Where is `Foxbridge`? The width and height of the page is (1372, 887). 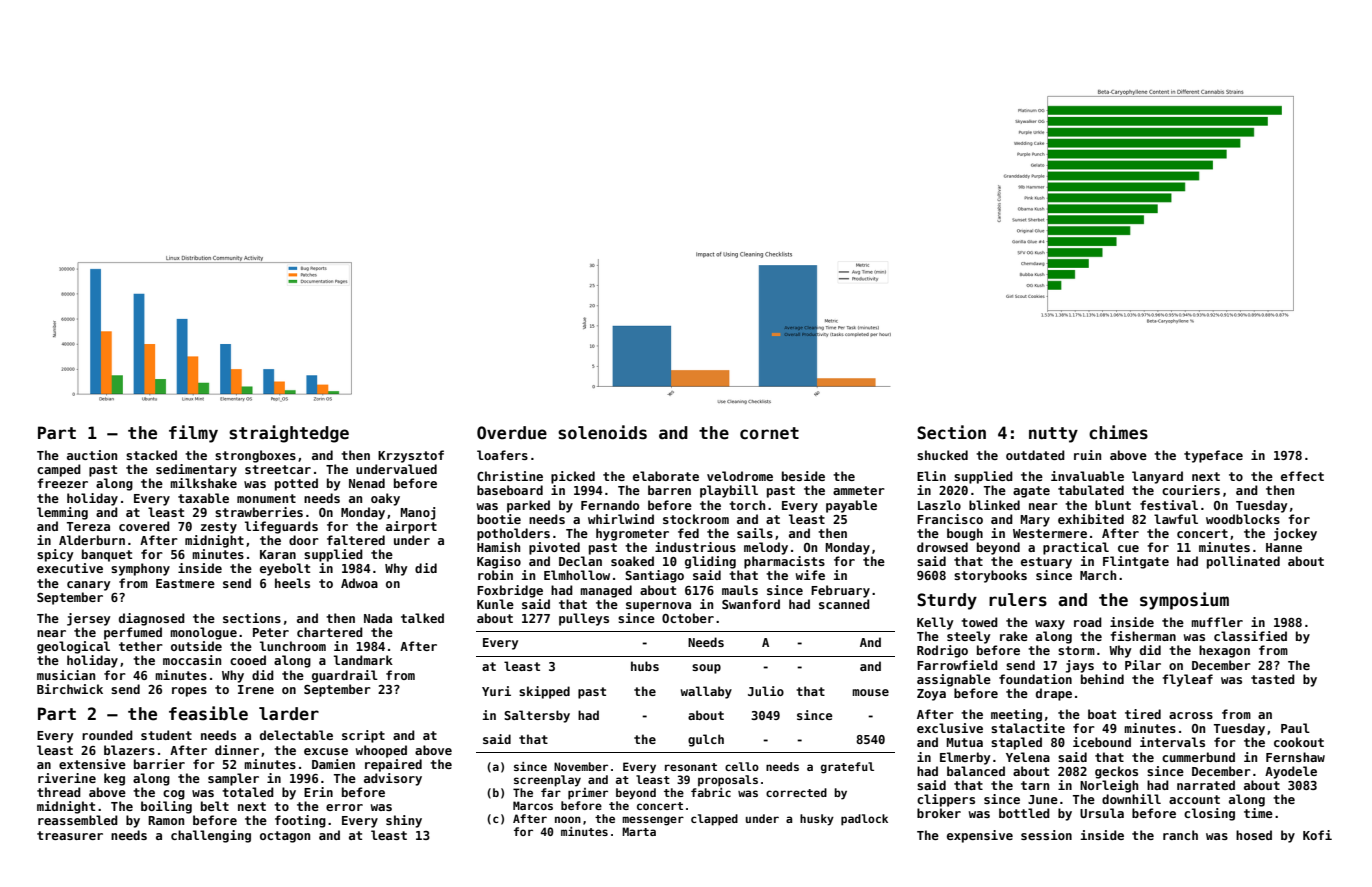
Foxbridge is located at coordinates (510, 591).
